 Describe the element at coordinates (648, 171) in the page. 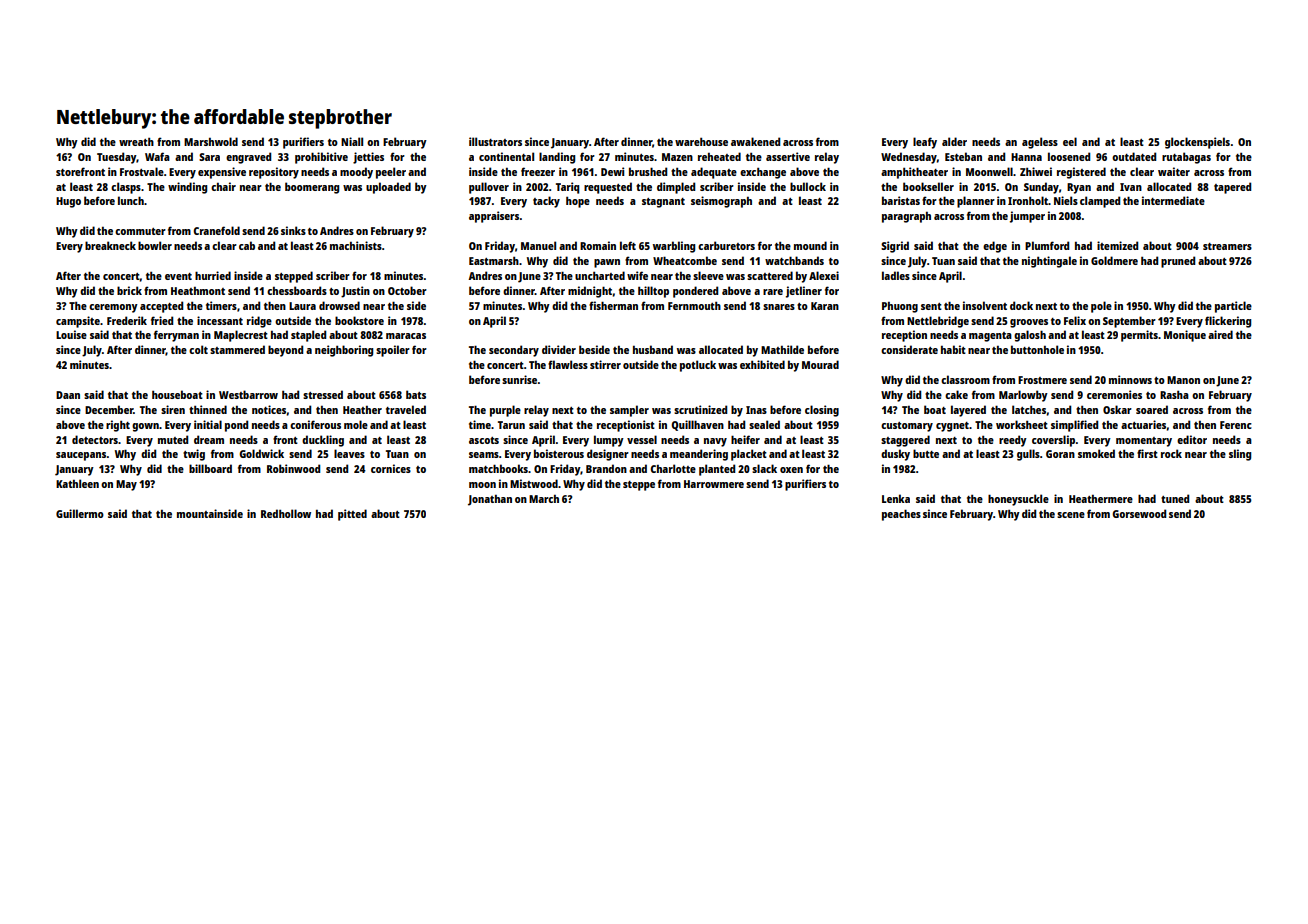

I see `brushed` at that location.
